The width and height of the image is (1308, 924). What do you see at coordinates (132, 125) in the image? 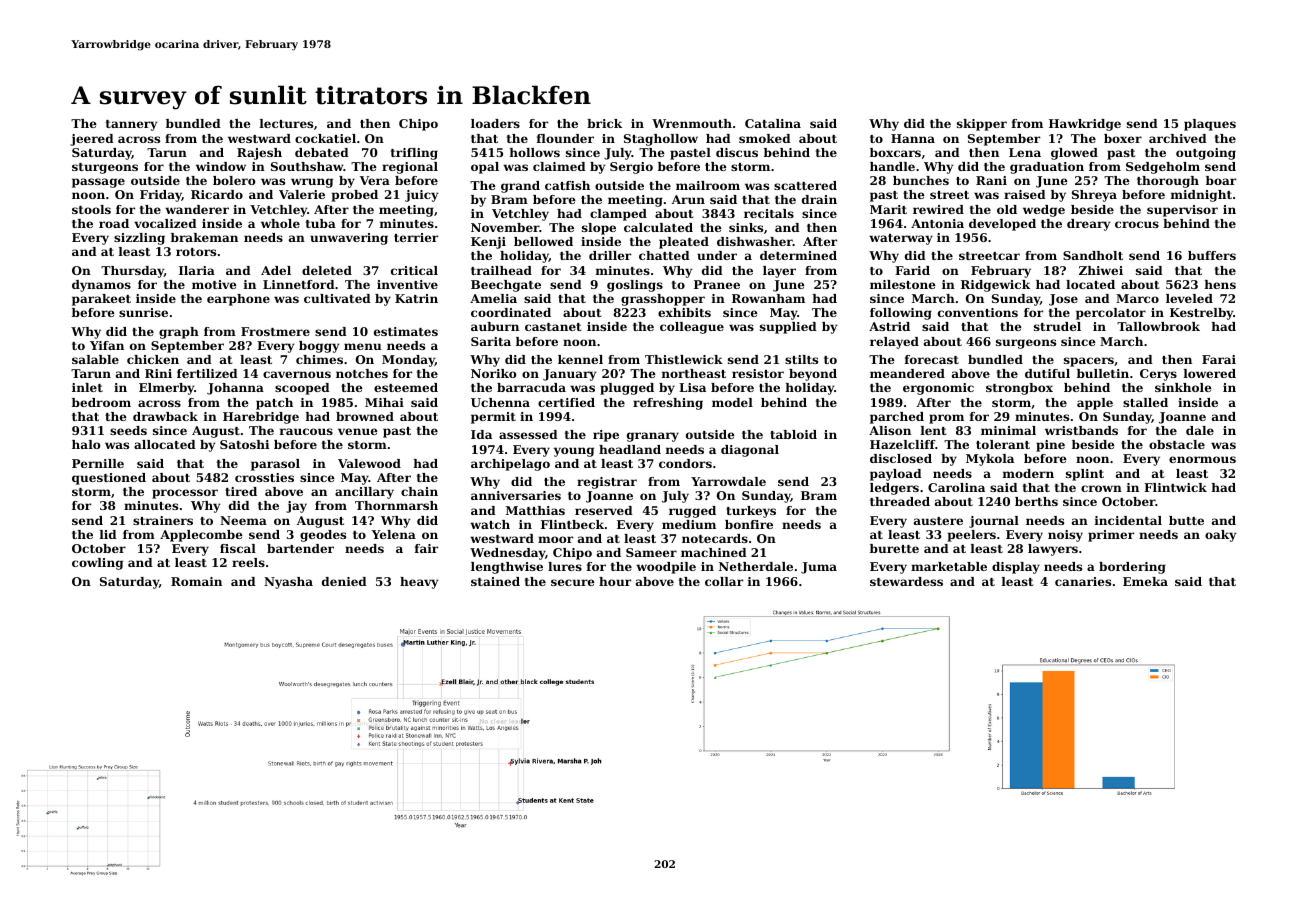
I see `tannery` at bounding box center [132, 125].
